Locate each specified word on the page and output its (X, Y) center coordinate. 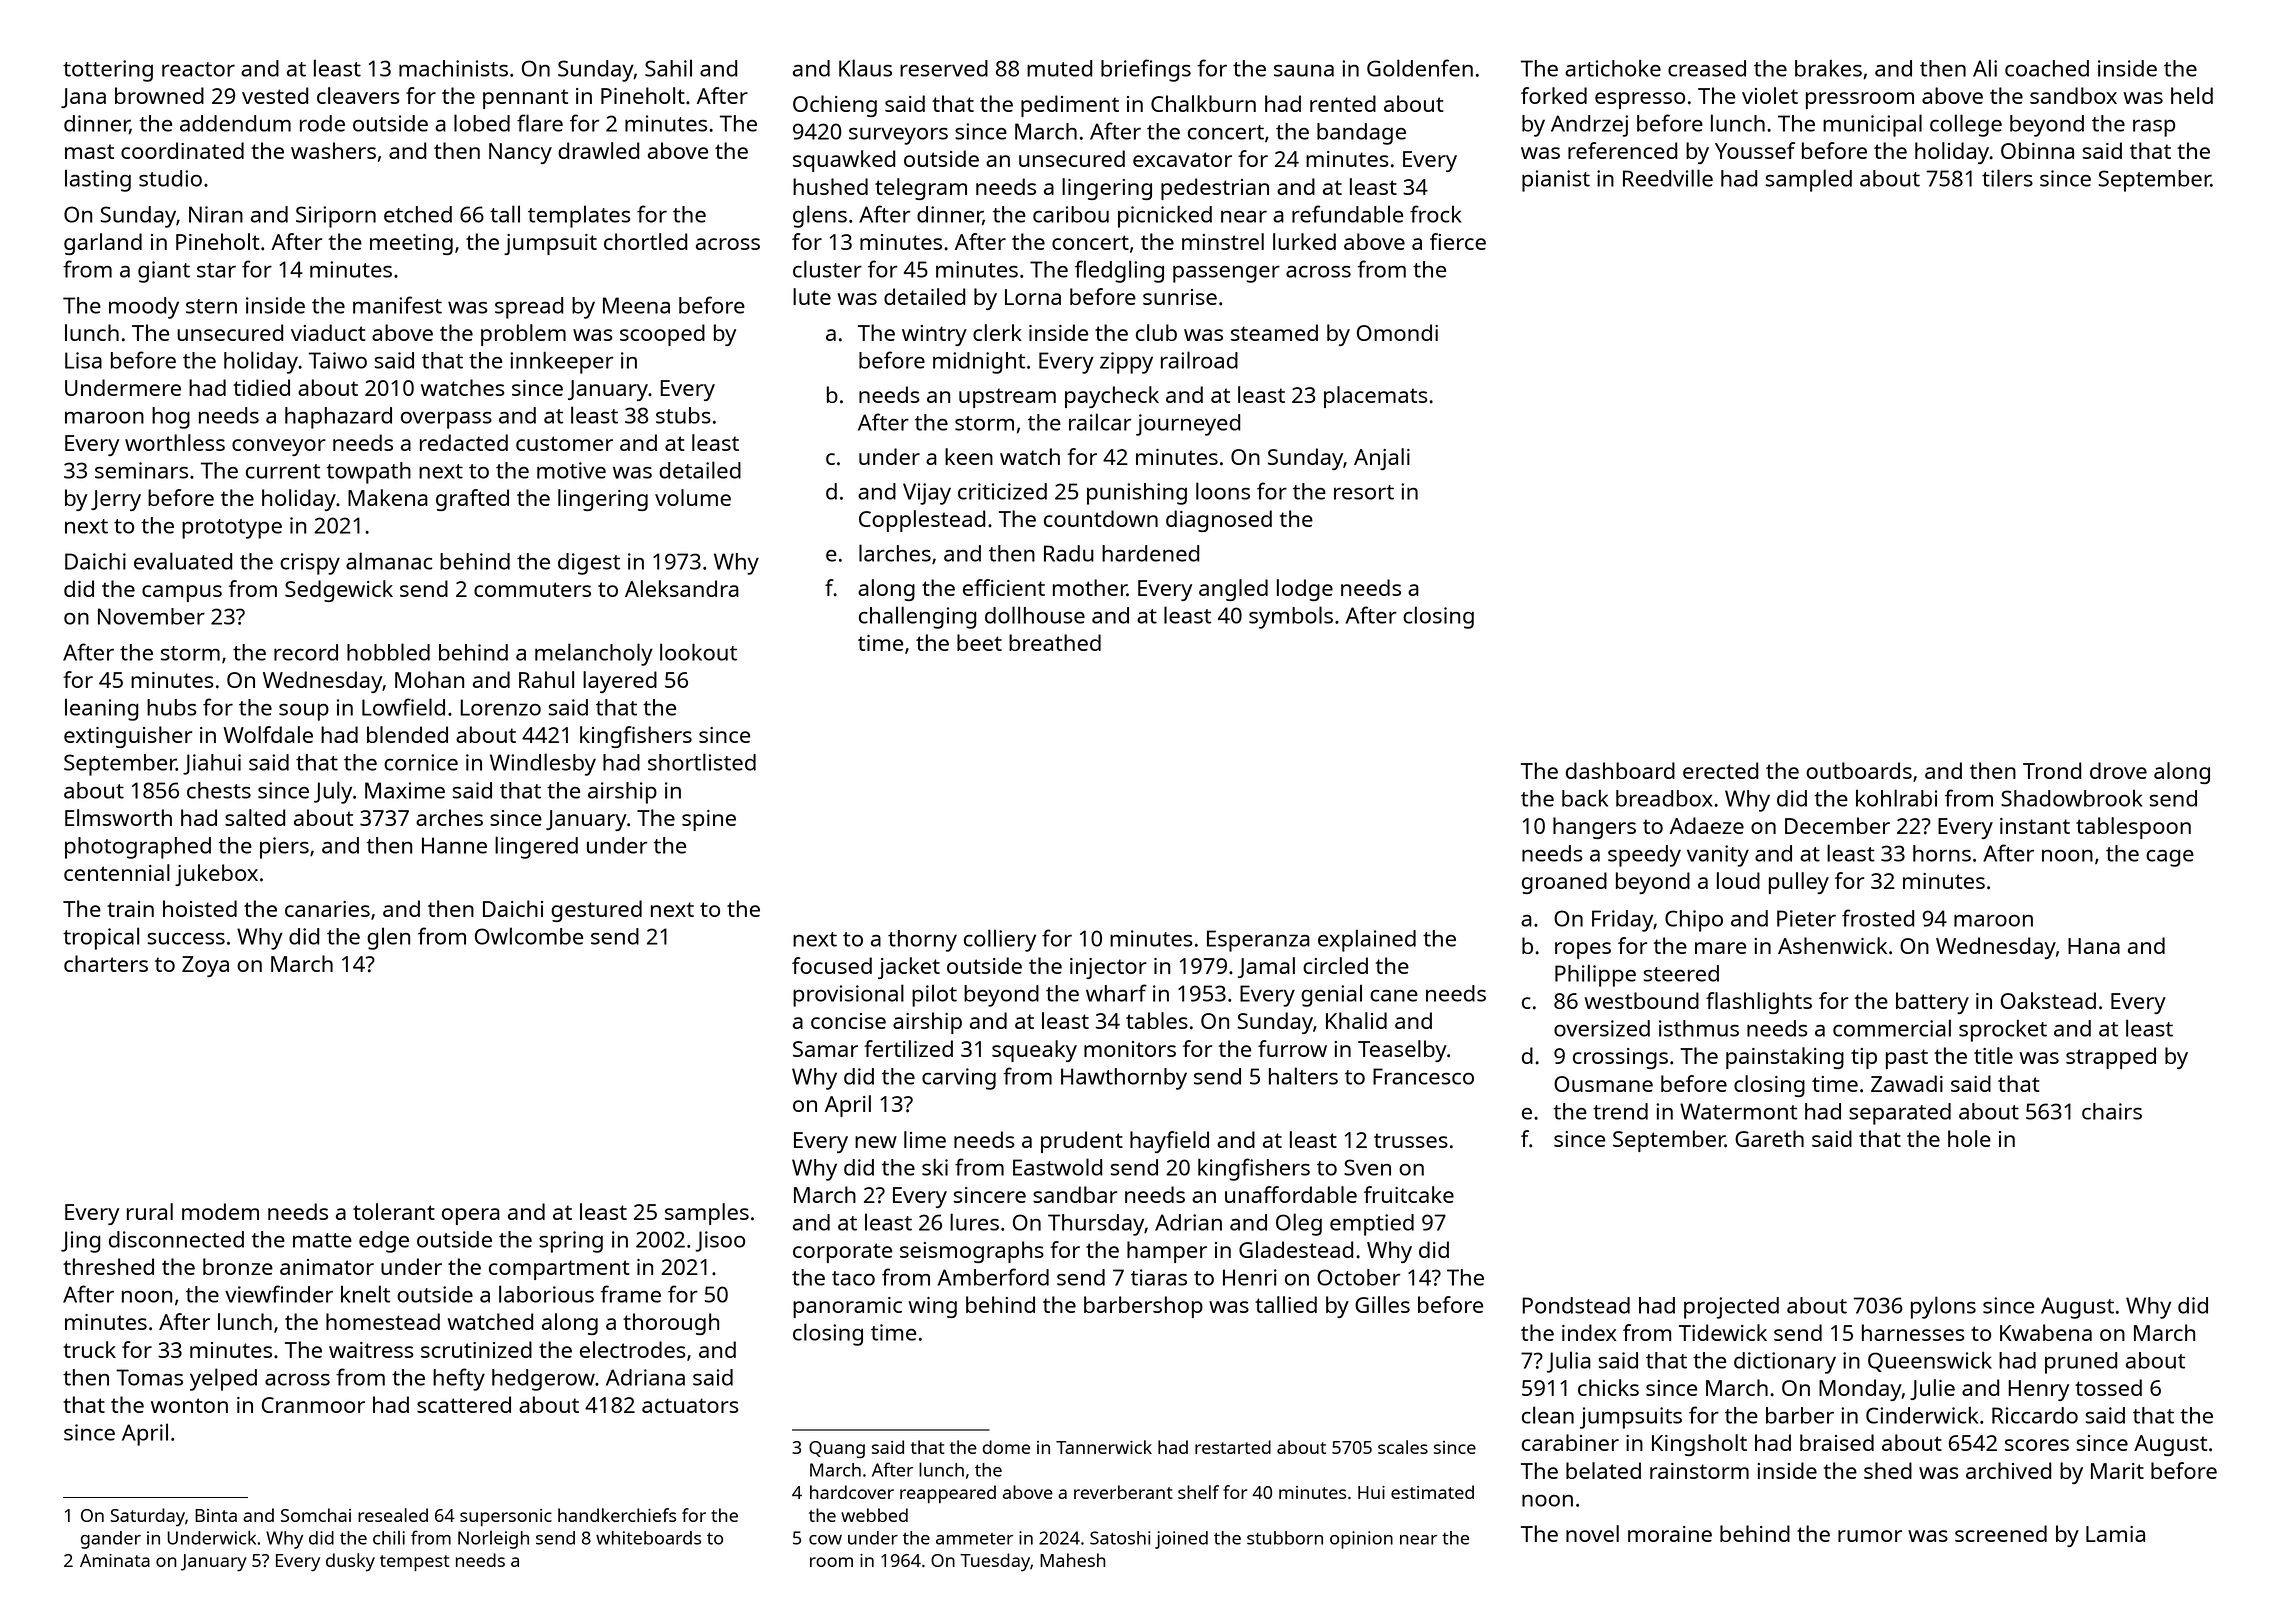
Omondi (1397, 332)
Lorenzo (500, 707)
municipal (1872, 125)
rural (150, 1211)
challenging (917, 617)
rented (1343, 103)
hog (171, 418)
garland (103, 244)
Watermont (1738, 1111)
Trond (2052, 770)
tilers (2007, 178)
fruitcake (1409, 1194)
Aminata (115, 1560)
